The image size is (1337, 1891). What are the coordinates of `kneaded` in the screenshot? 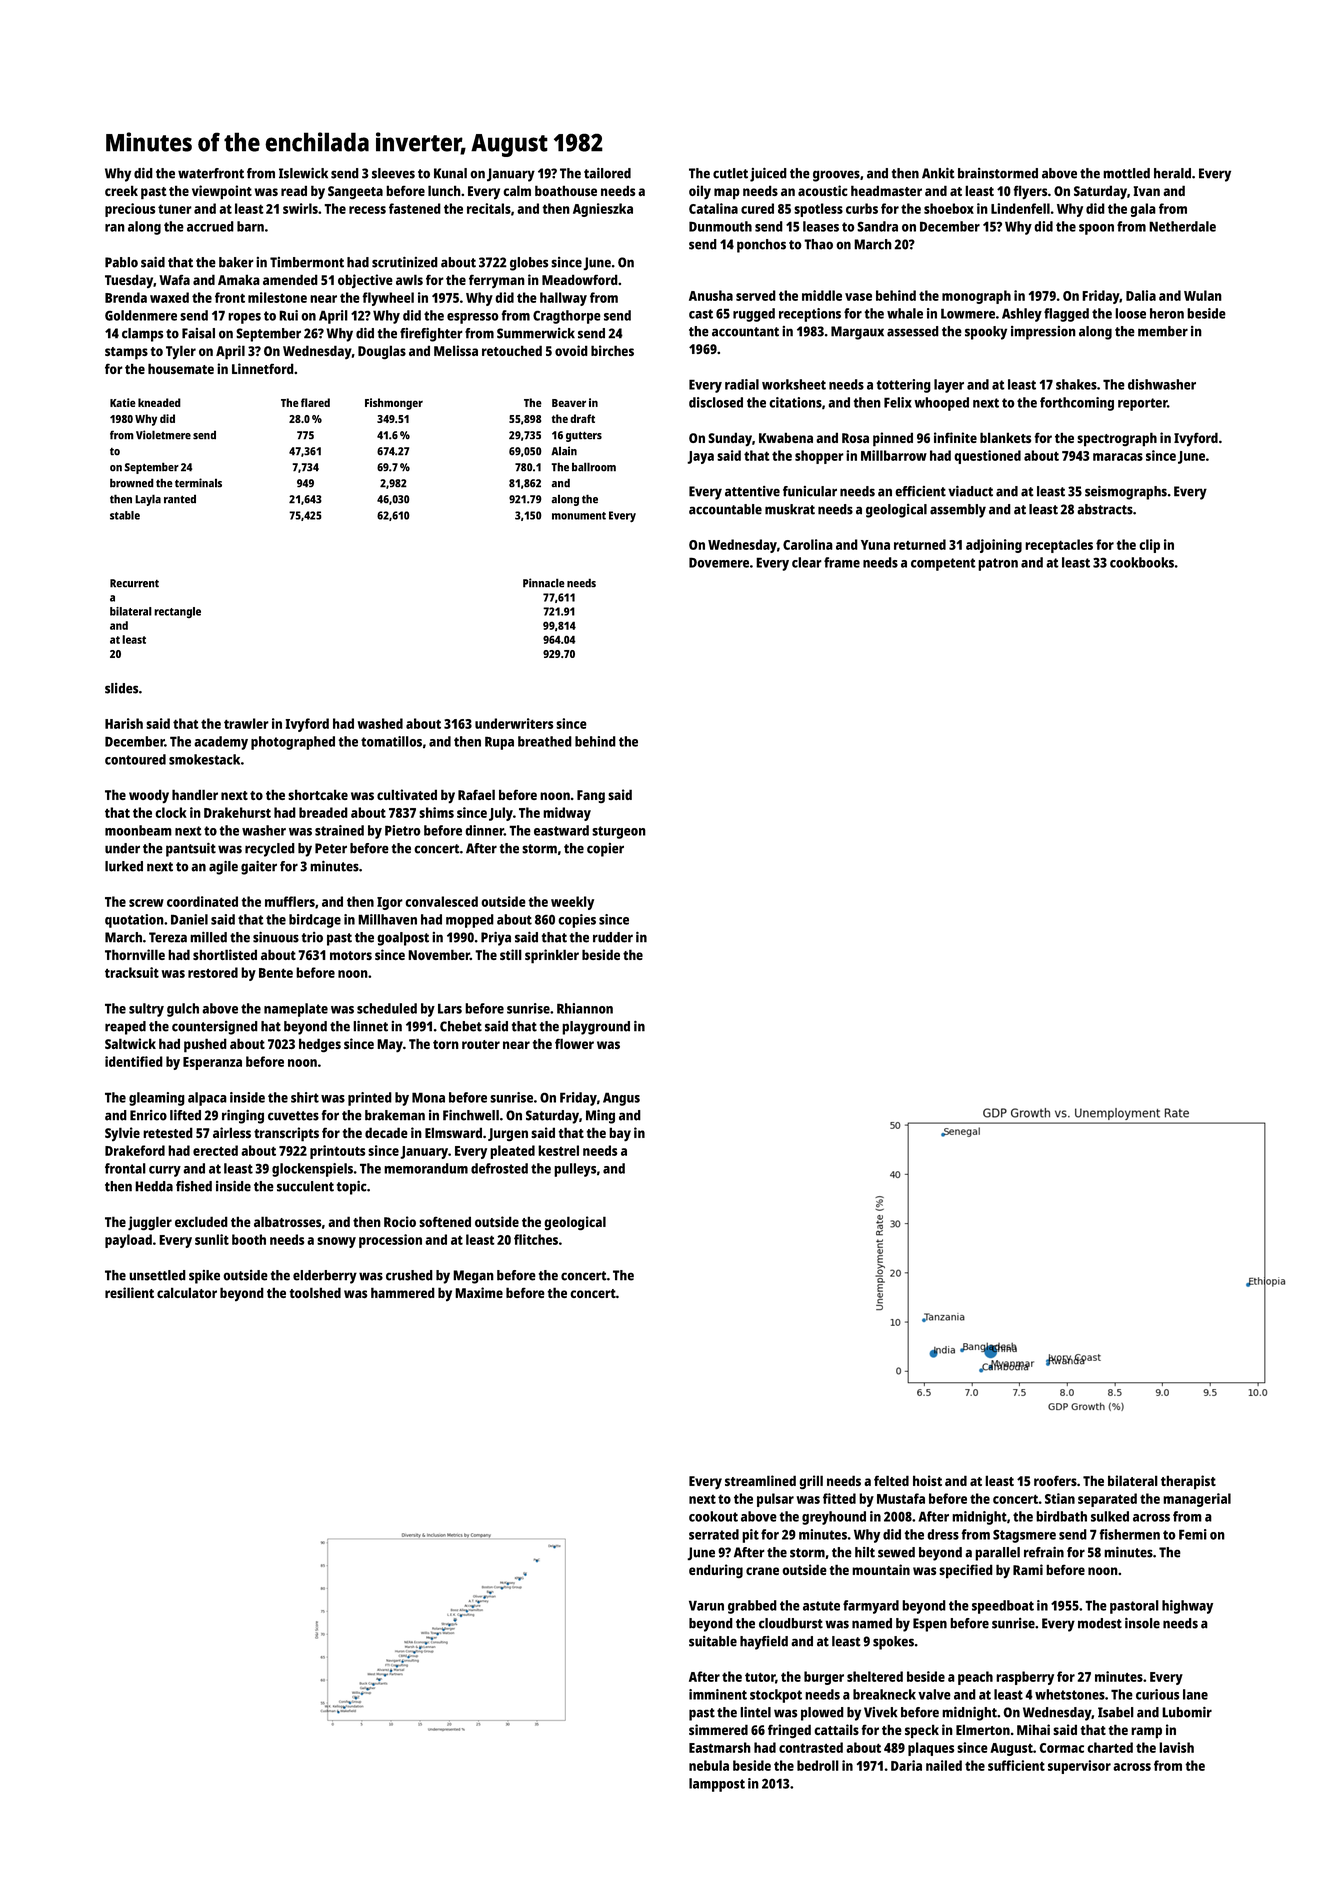 It's located at (159, 402).
